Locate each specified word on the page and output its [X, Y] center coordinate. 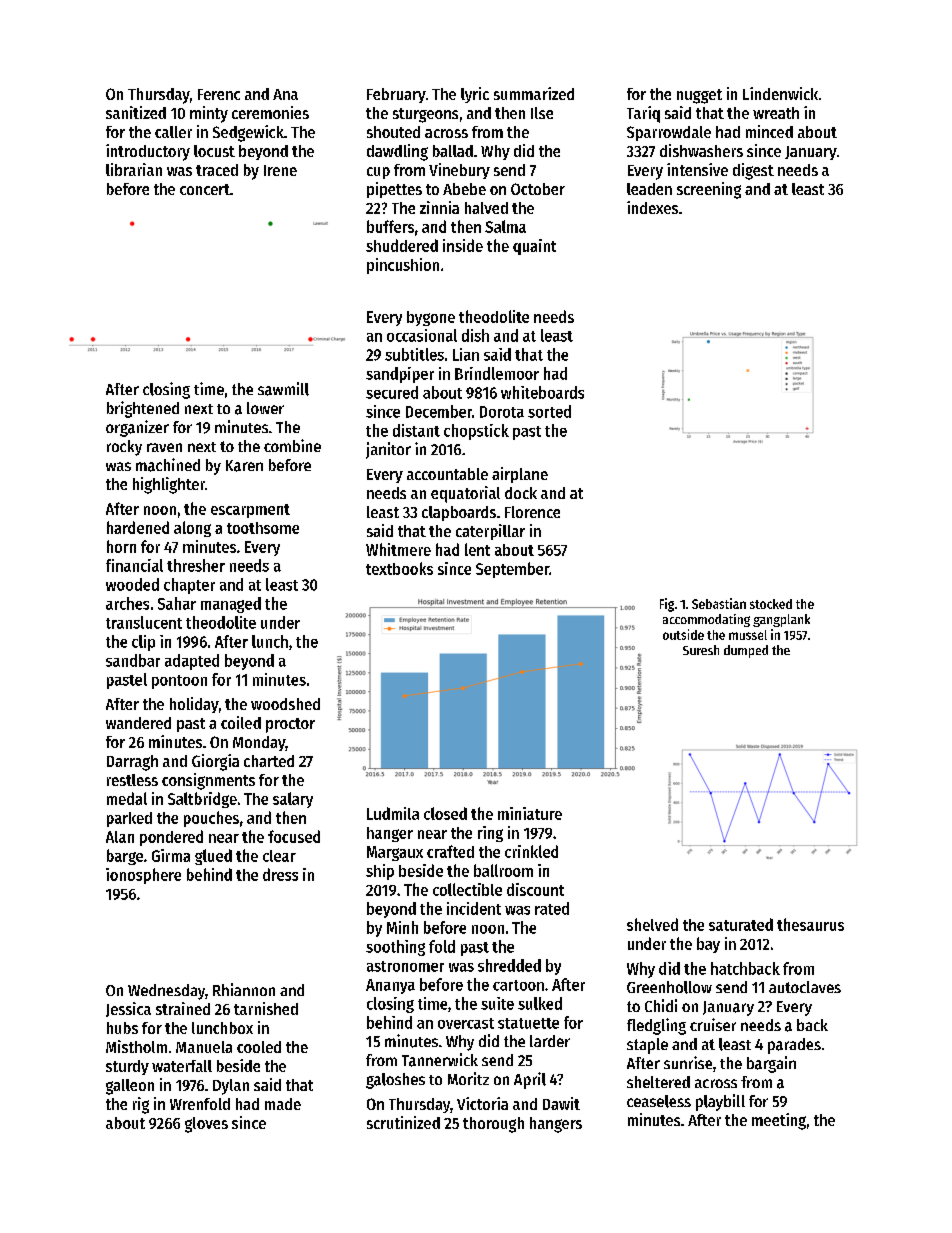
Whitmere [398, 549]
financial [134, 565]
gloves [206, 1125]
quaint [534, 247]
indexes [652, 207]
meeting [779, 1121]
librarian [134, 169]
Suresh [701, 650]
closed [445, 813]
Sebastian [719, 603]
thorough [493, 1125]
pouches [211, 819]
